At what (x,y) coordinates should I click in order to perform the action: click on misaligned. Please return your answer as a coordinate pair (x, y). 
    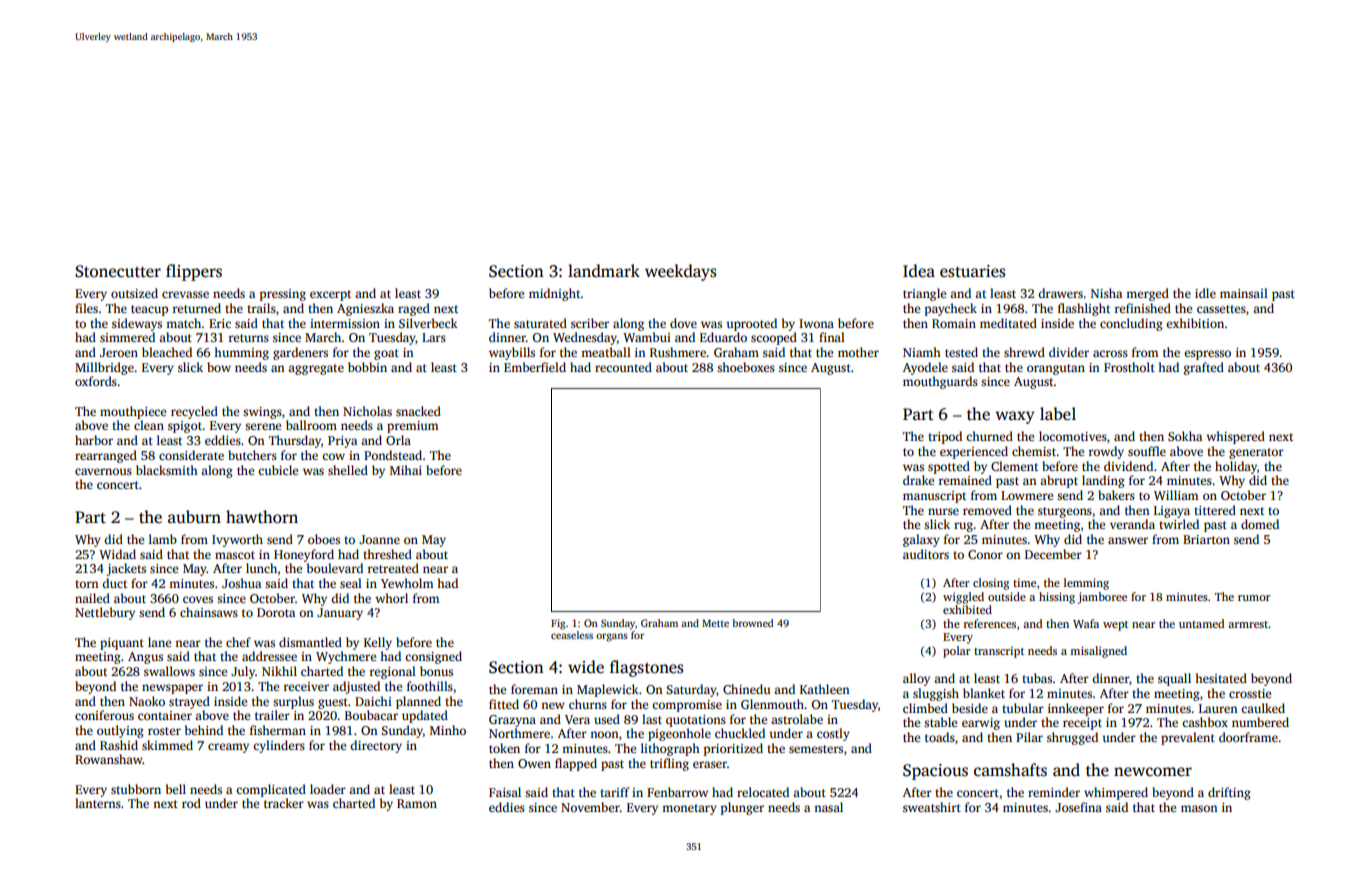
    Looking at the image, I should click on (1098, 652).
